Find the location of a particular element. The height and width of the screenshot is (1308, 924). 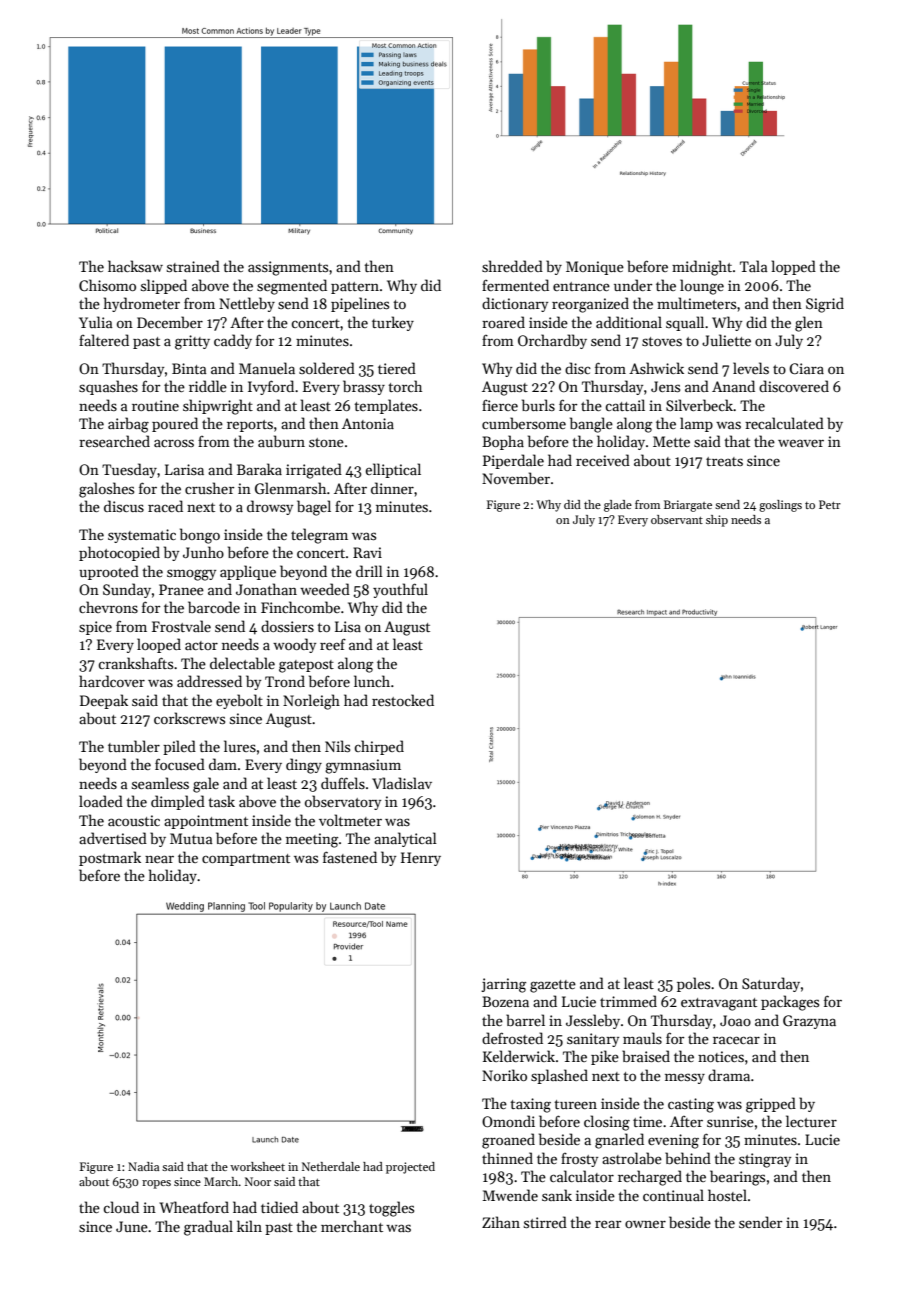

corkscrews is located at coordinates (189, 718).
